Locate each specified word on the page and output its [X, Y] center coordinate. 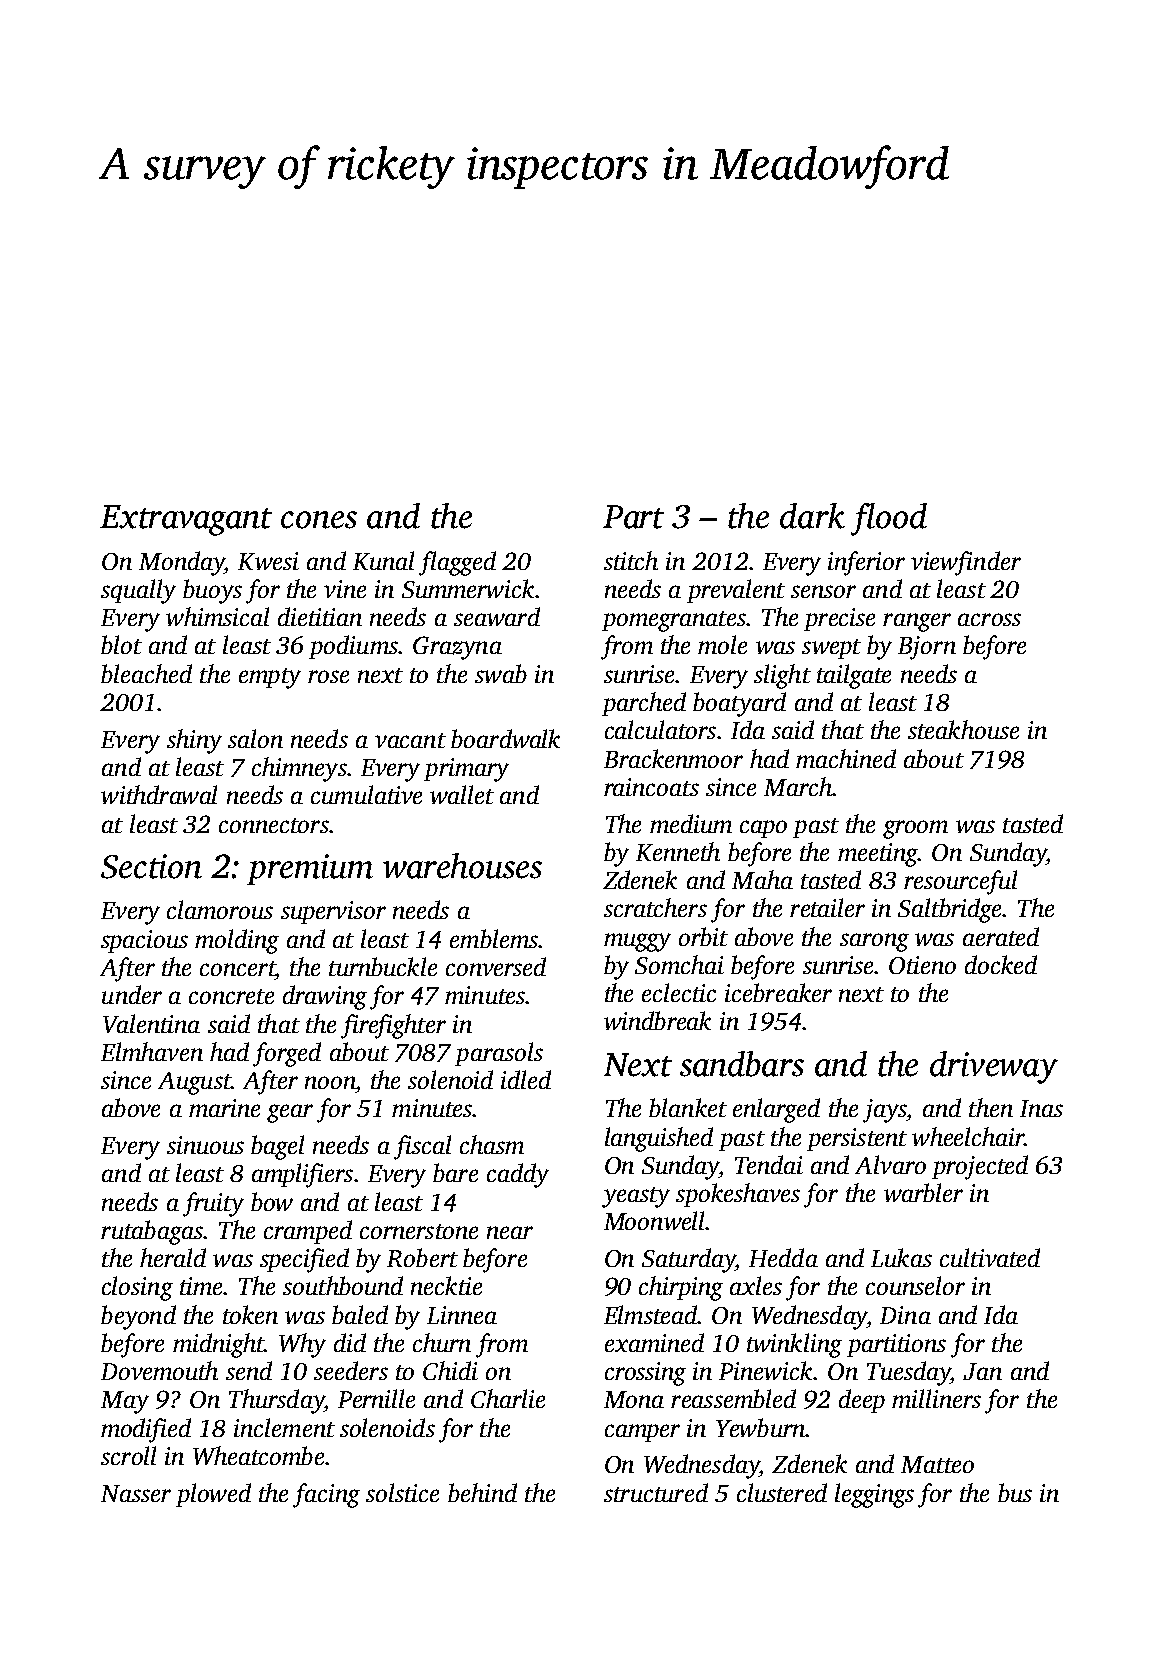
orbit [703, 936]
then [991, 1107]
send [249, 1370]
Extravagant [186, 520]
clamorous [220, 909]
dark [812, 516]
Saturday [688, 1260]
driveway [994, 1067]
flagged [457, 563]
